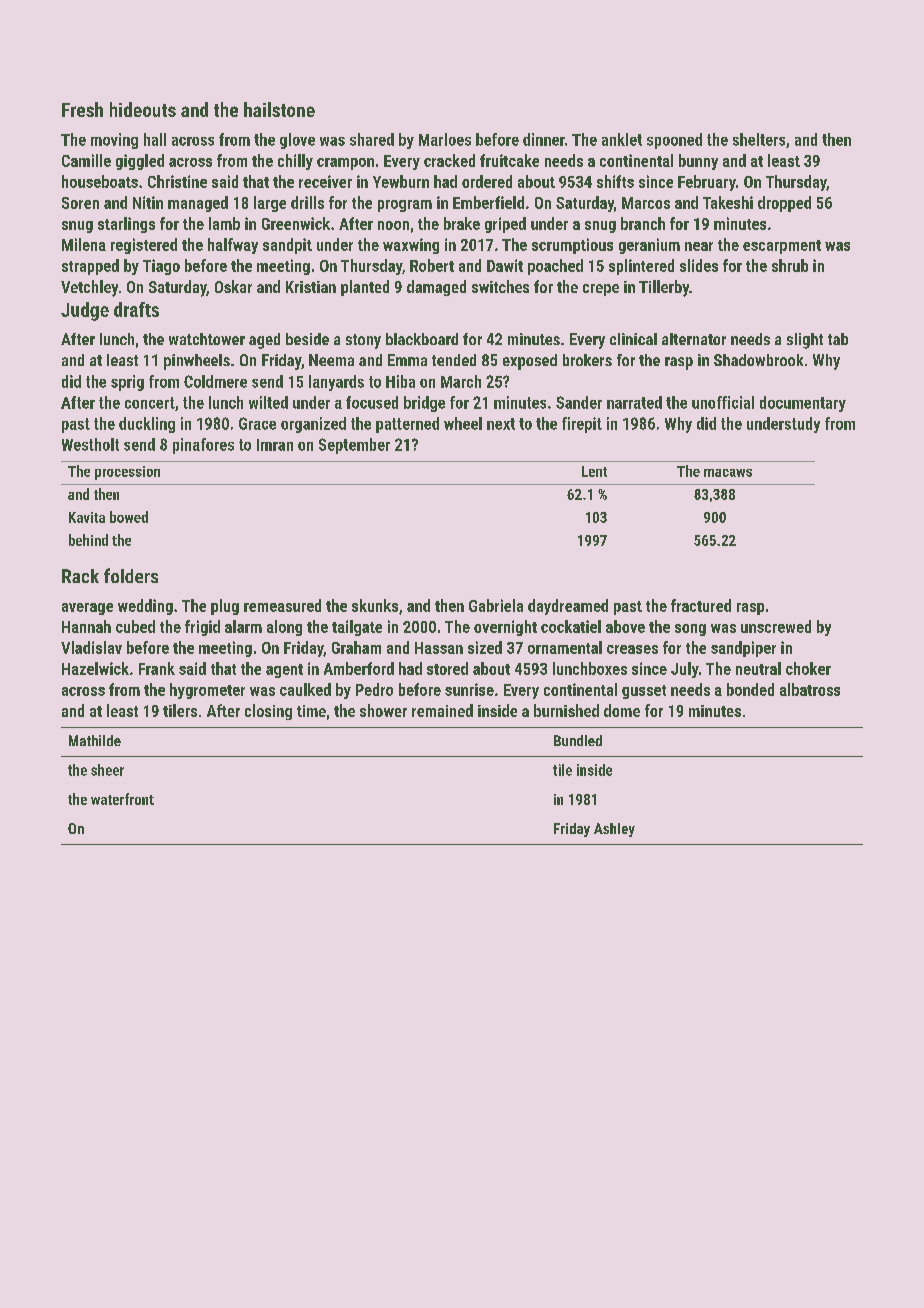  Describe the element at coordinates (784, 204) in the image. I see `dropped` at that location.
